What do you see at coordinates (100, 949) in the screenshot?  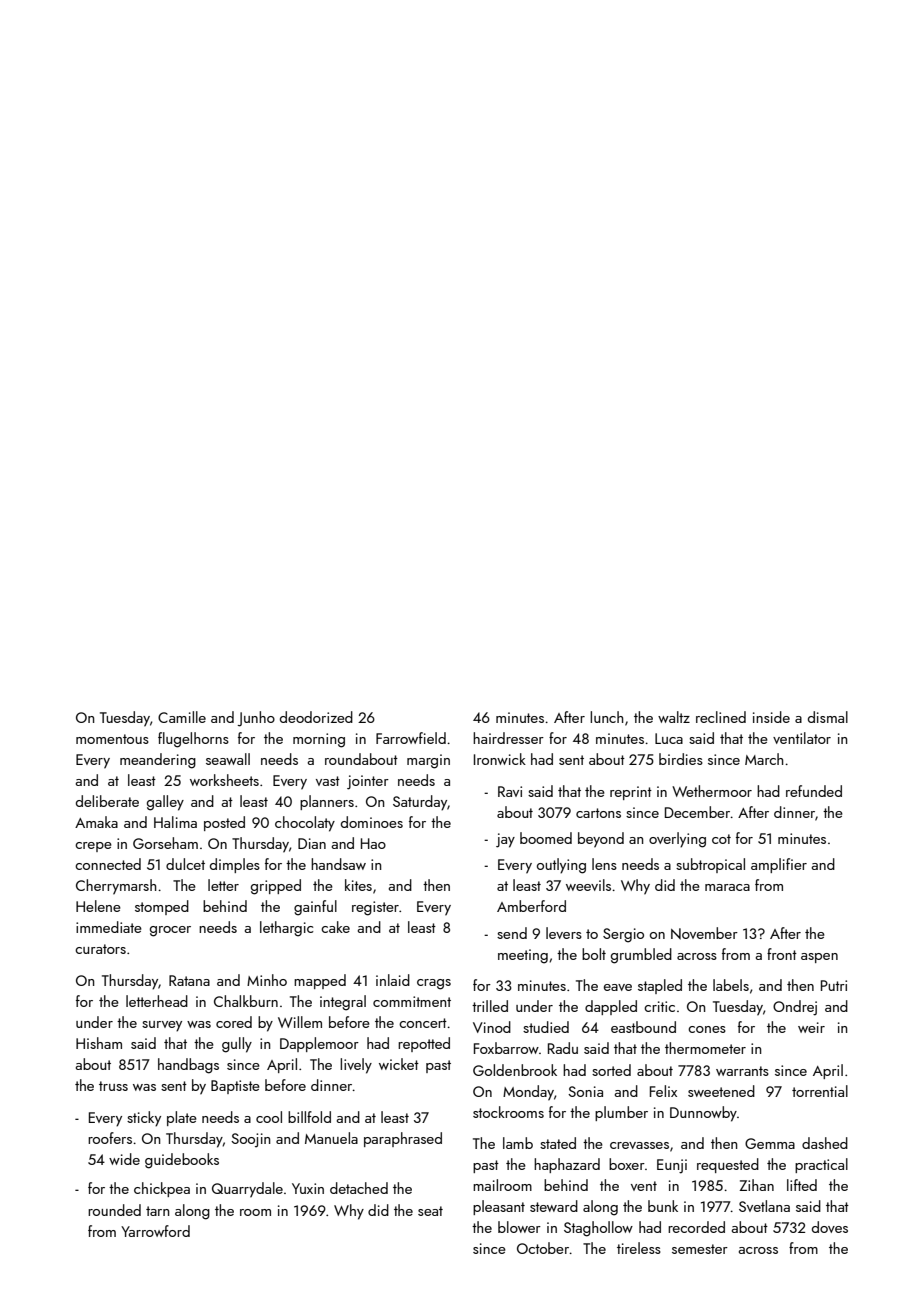 I see `curators` at bounding box center [100, 949].
